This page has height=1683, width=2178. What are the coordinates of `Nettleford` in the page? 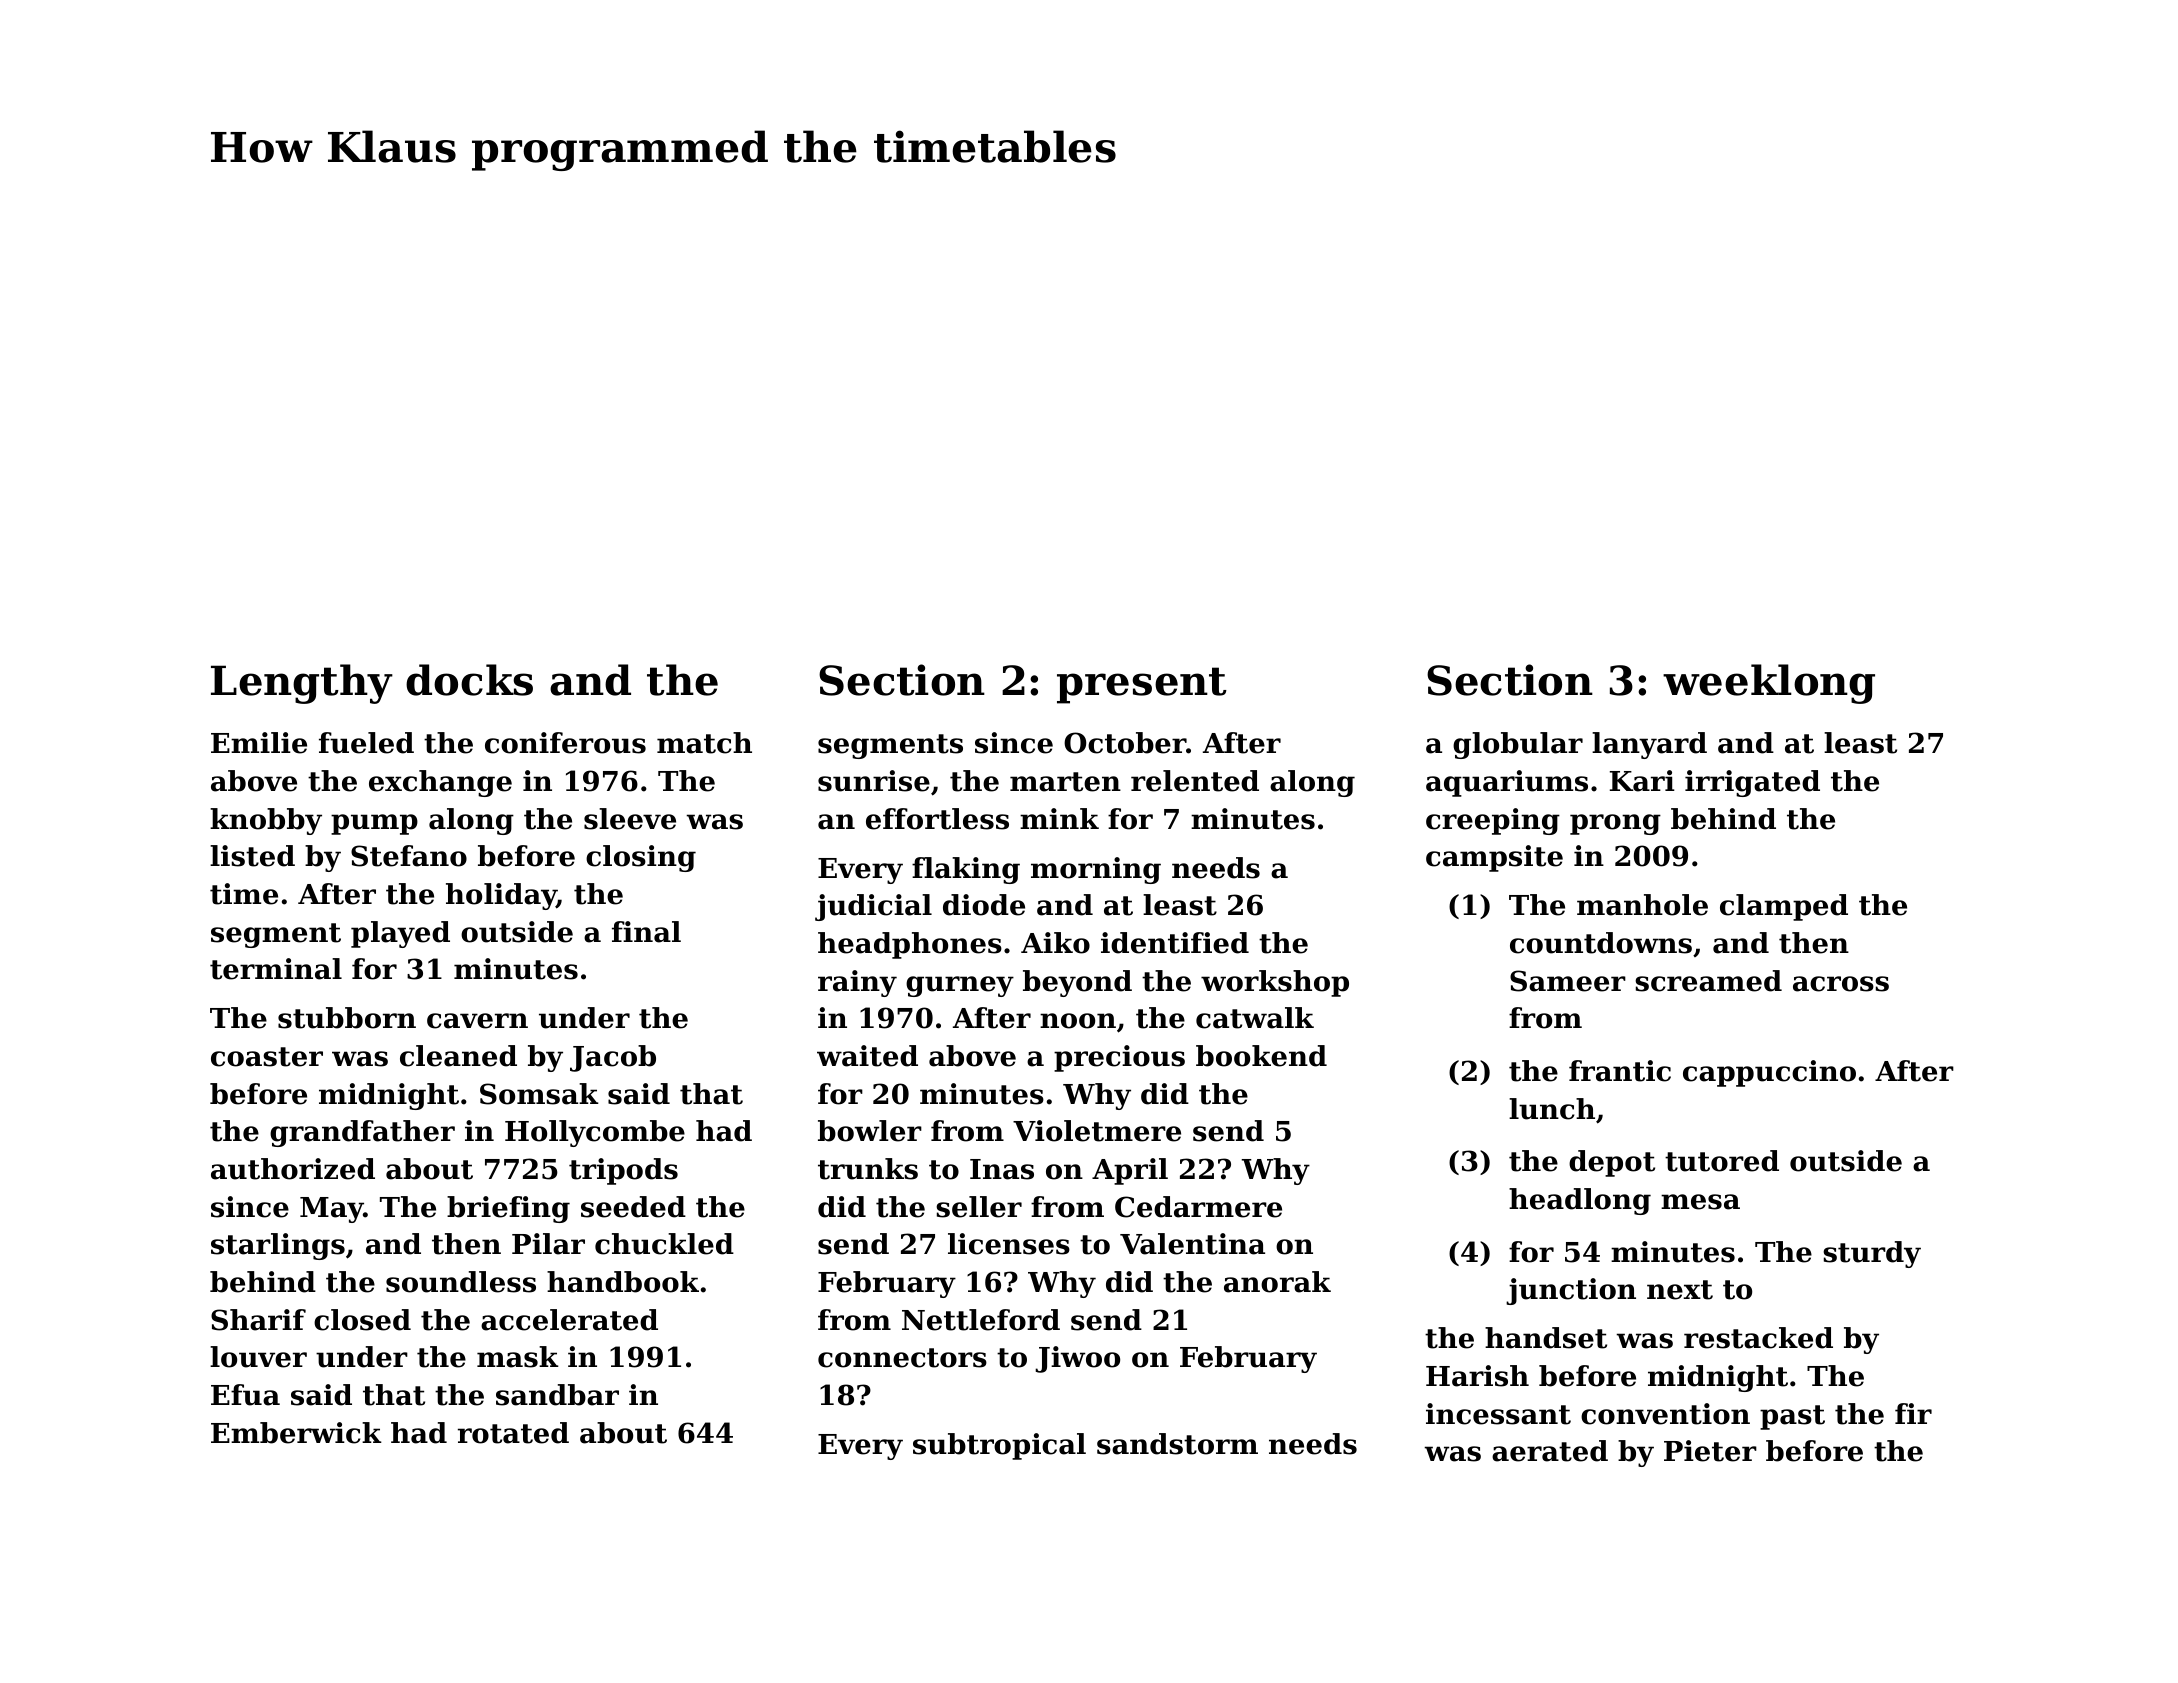 It's located at (981, 1320).
